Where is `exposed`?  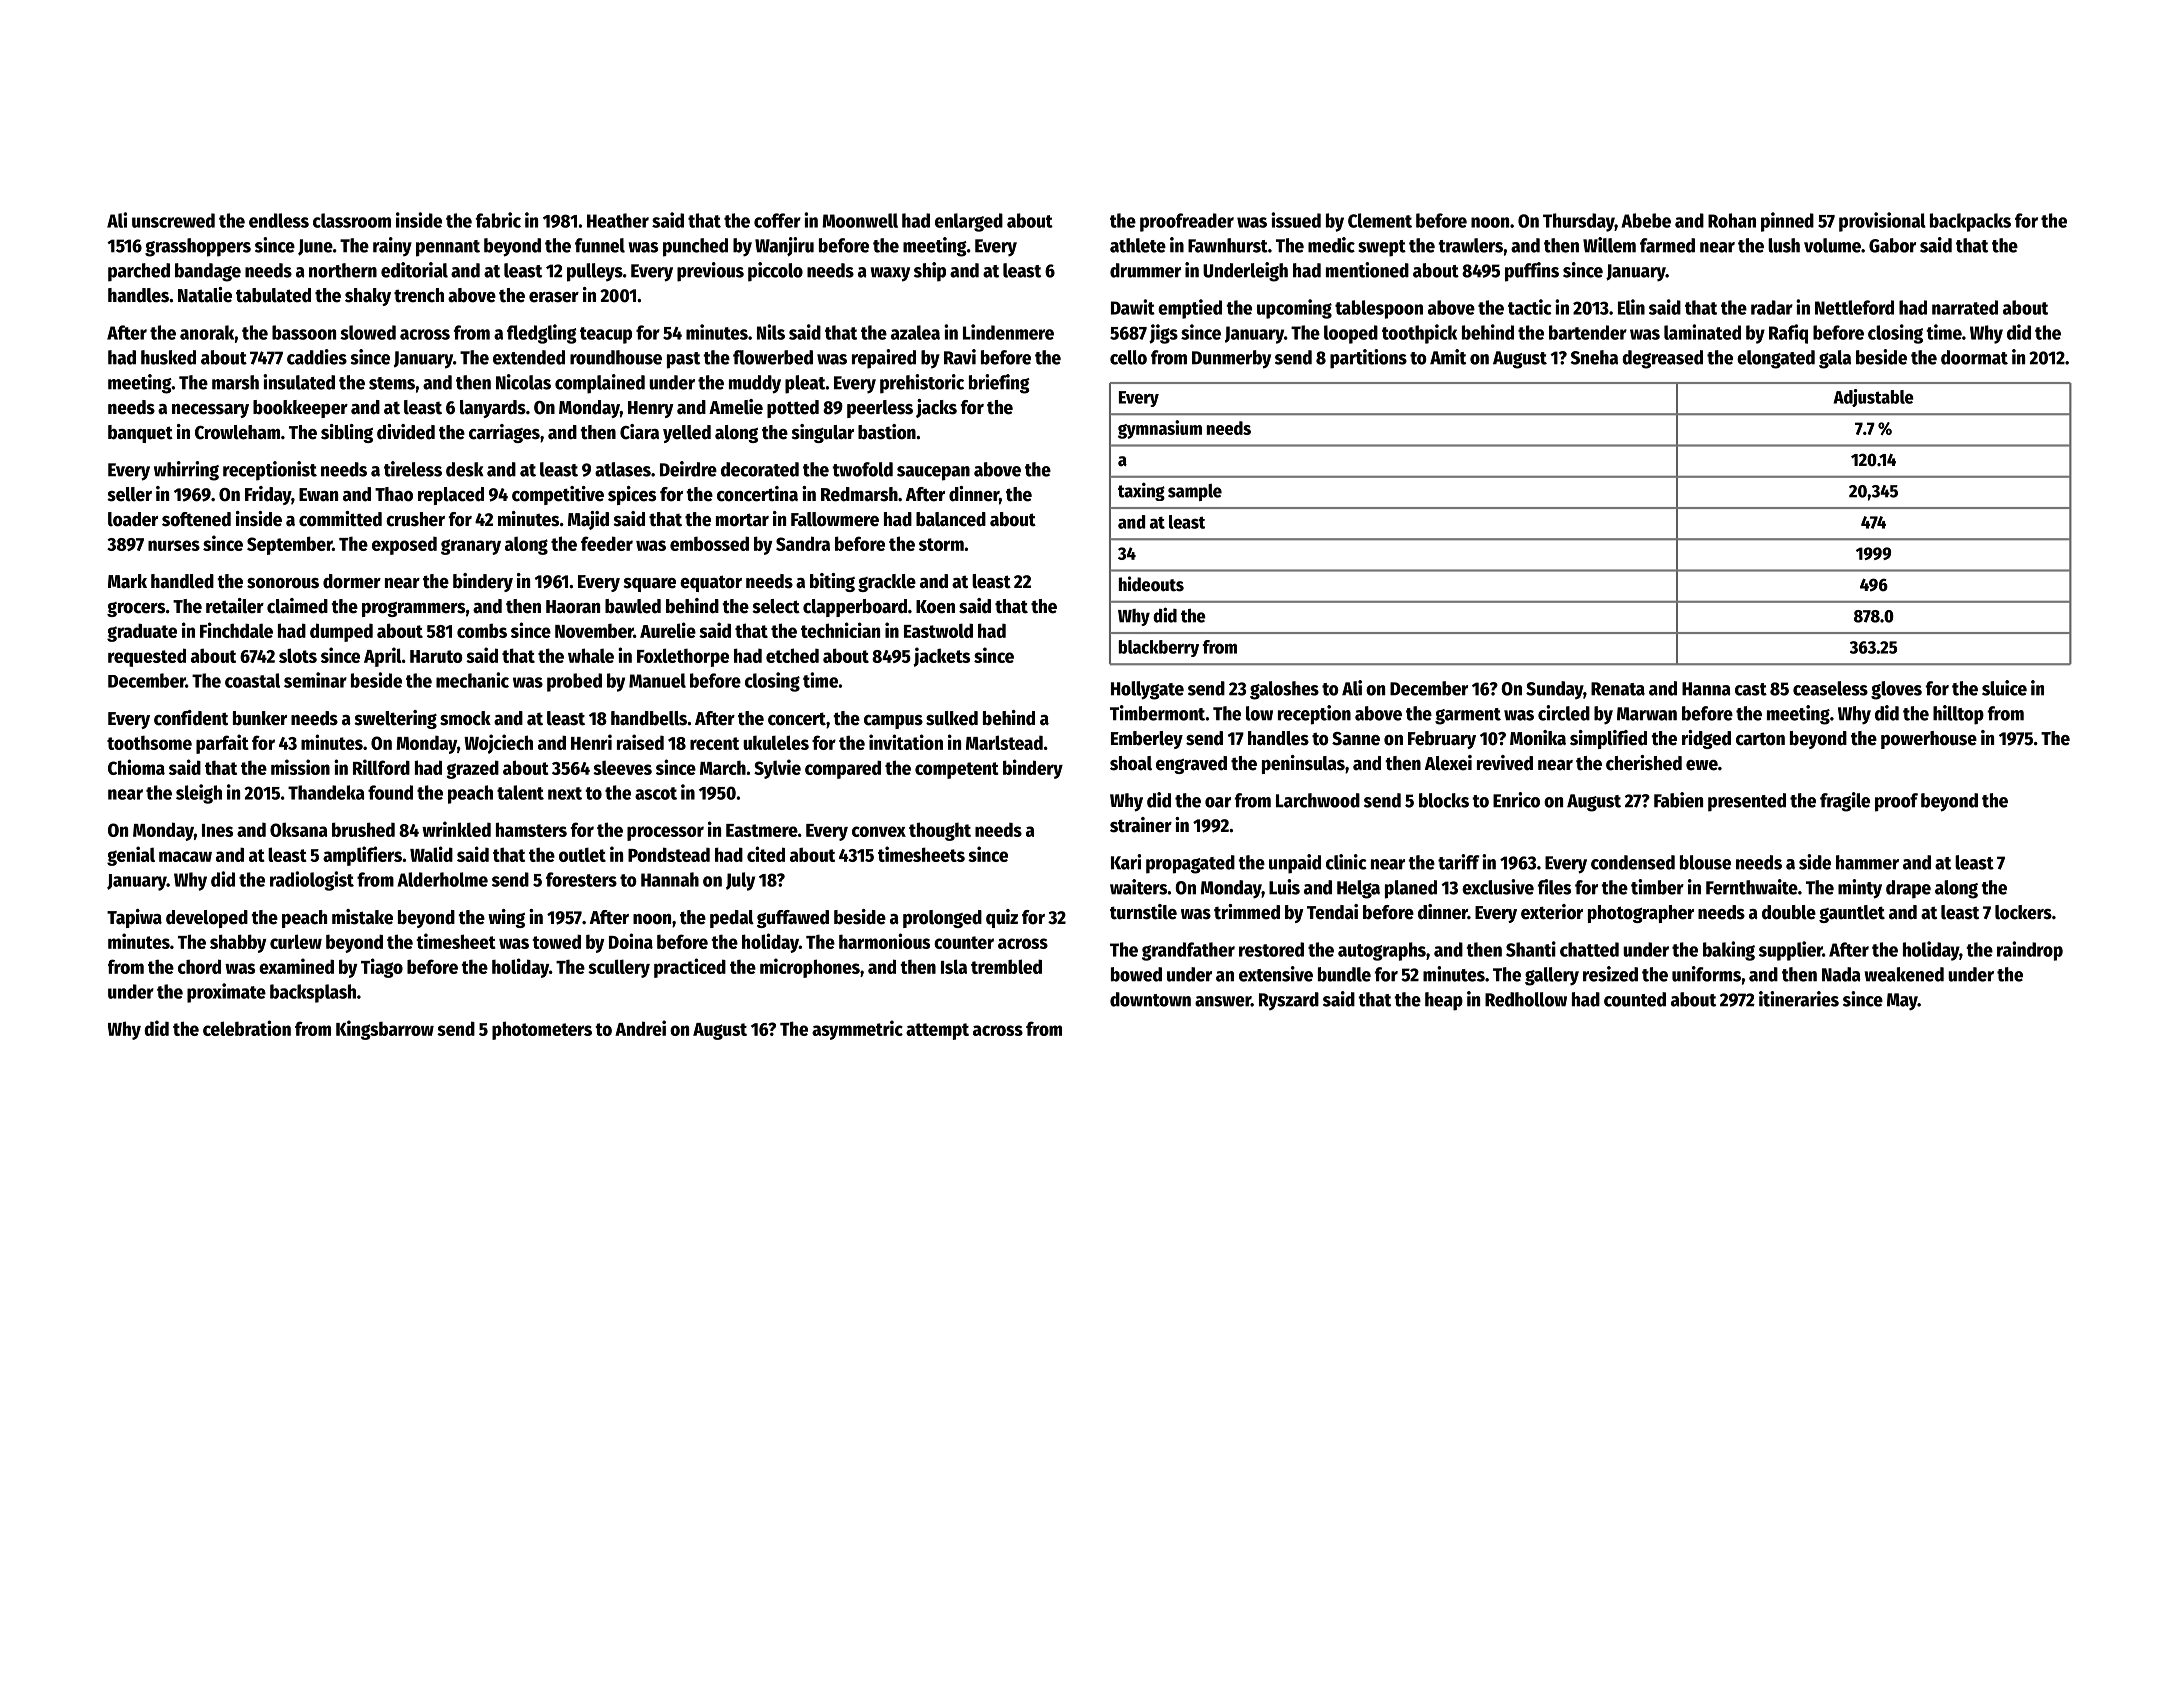 exposed is located at coordinates (404, 545).
